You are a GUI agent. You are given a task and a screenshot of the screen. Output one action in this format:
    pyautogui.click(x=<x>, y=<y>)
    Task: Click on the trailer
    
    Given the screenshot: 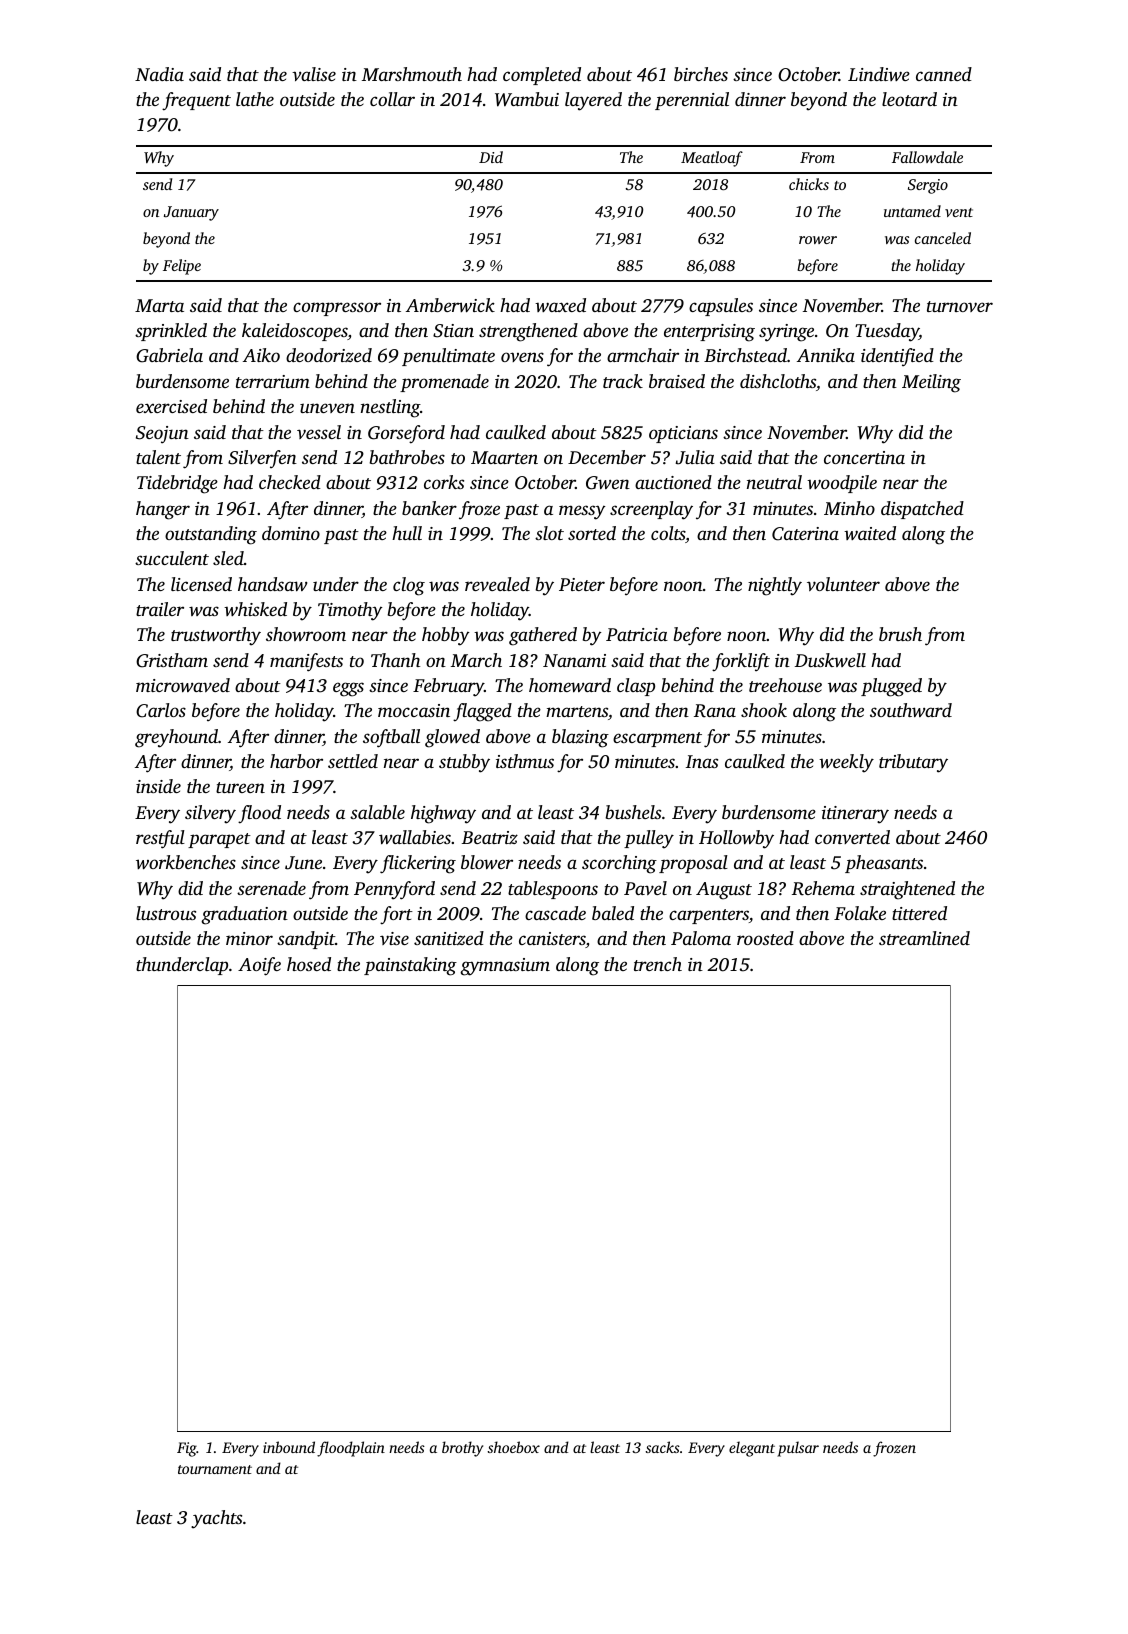 What is the action you would take?
    pyautogui.click(x=160, y=609)
